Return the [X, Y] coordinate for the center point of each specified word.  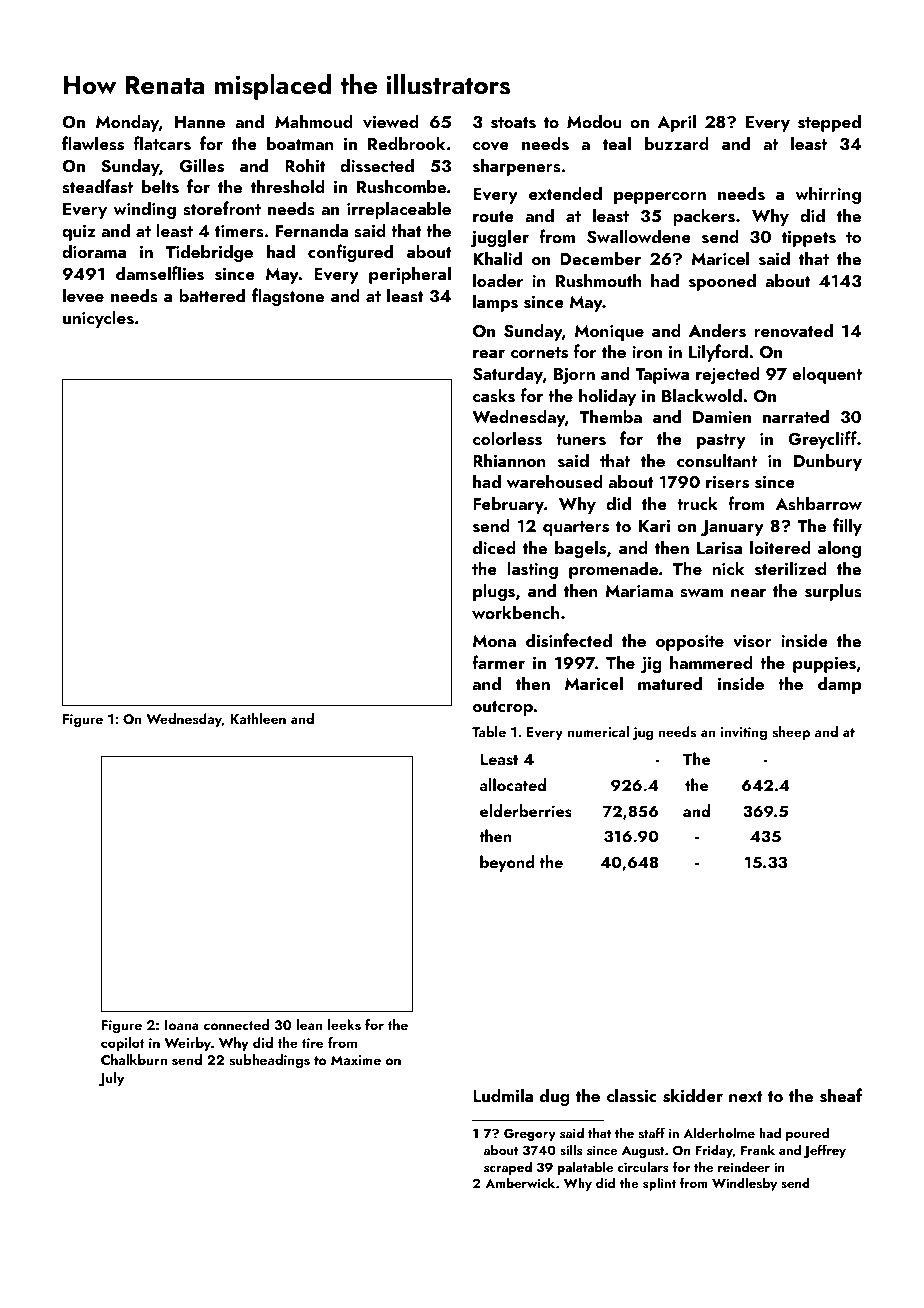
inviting [744, 734]
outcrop [503, 708]
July [111, 1079]
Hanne [200, 122]
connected [236, 1024]
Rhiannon [509, 460]
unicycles [98, 319]
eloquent [827, 375]
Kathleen [258, 718]
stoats [513, 123]
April [676, 123]
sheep [791, 733]
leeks [344, 1025]
